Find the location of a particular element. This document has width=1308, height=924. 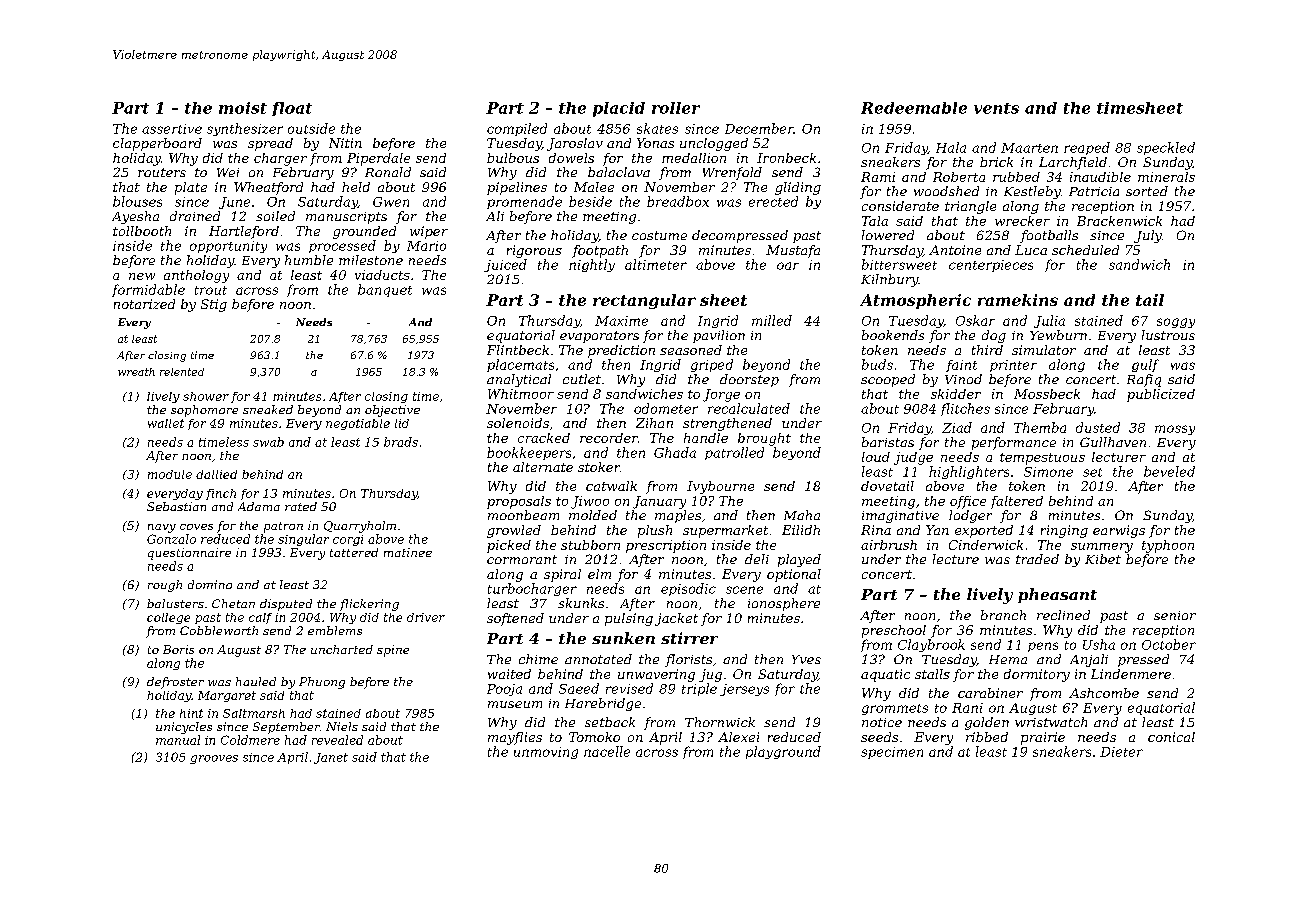

wallet is located at coordinates (166, 423).
